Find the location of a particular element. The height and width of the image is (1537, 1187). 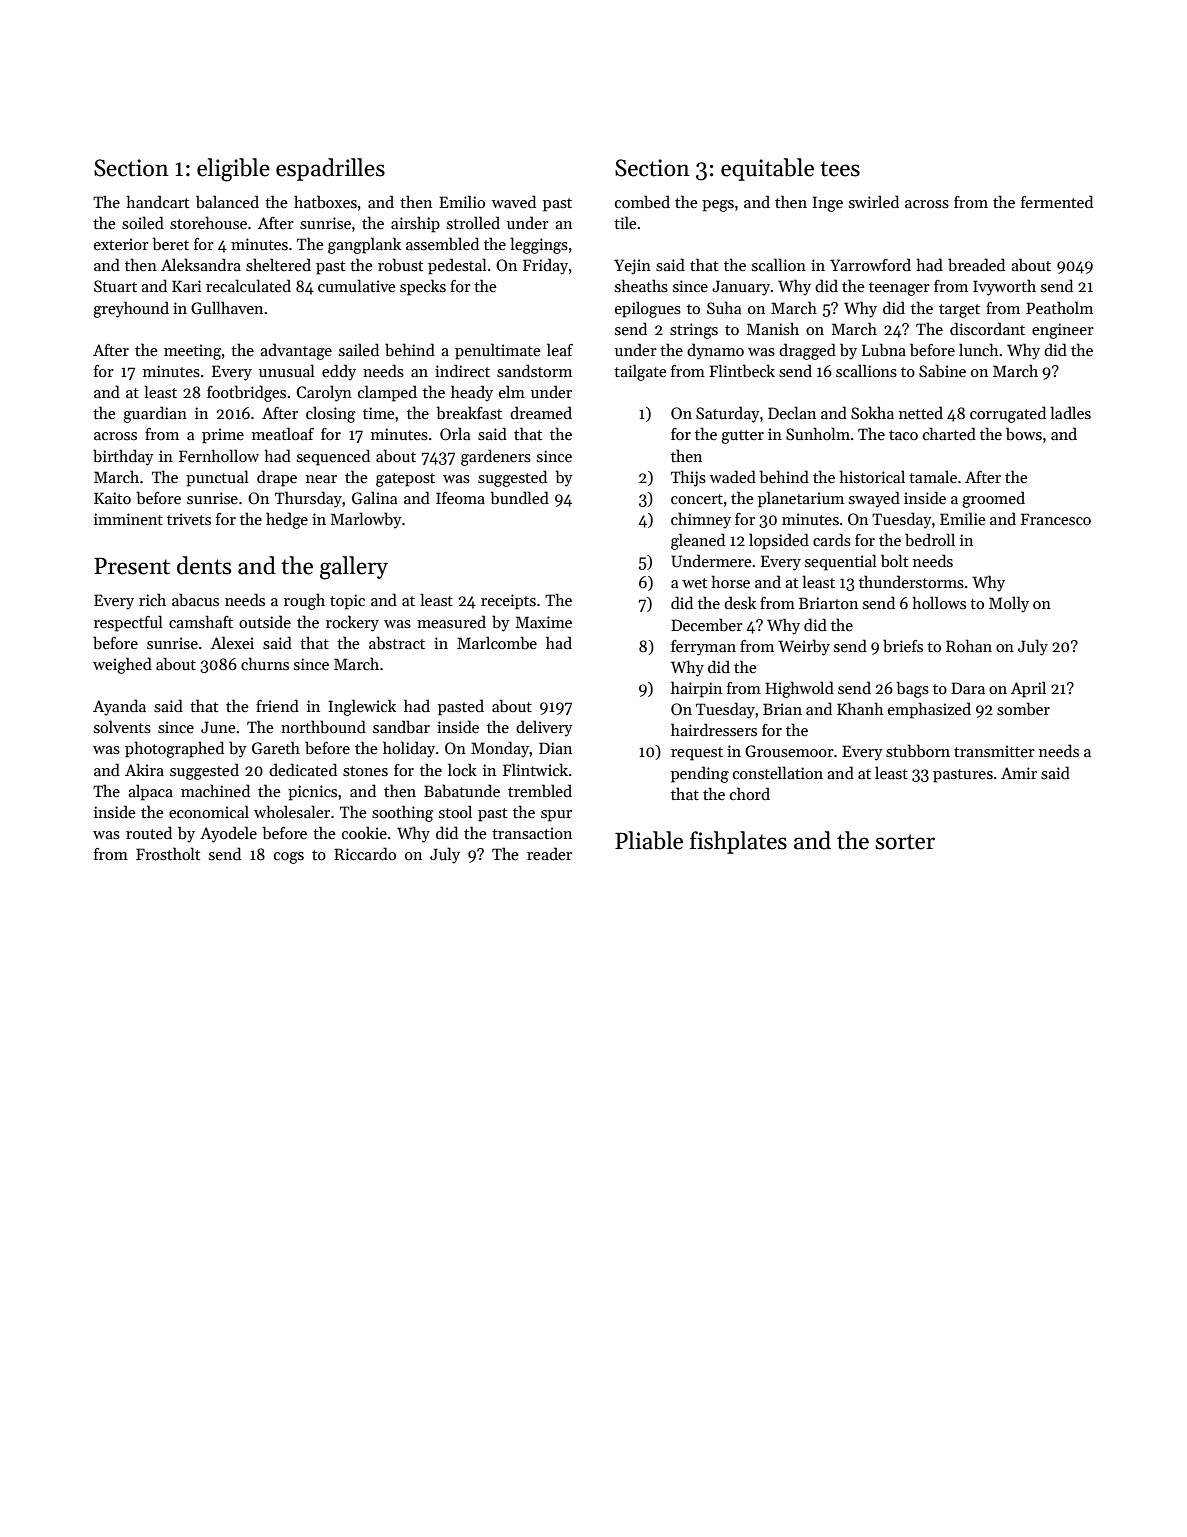

fermented is located at coordinates (1057, 201).
